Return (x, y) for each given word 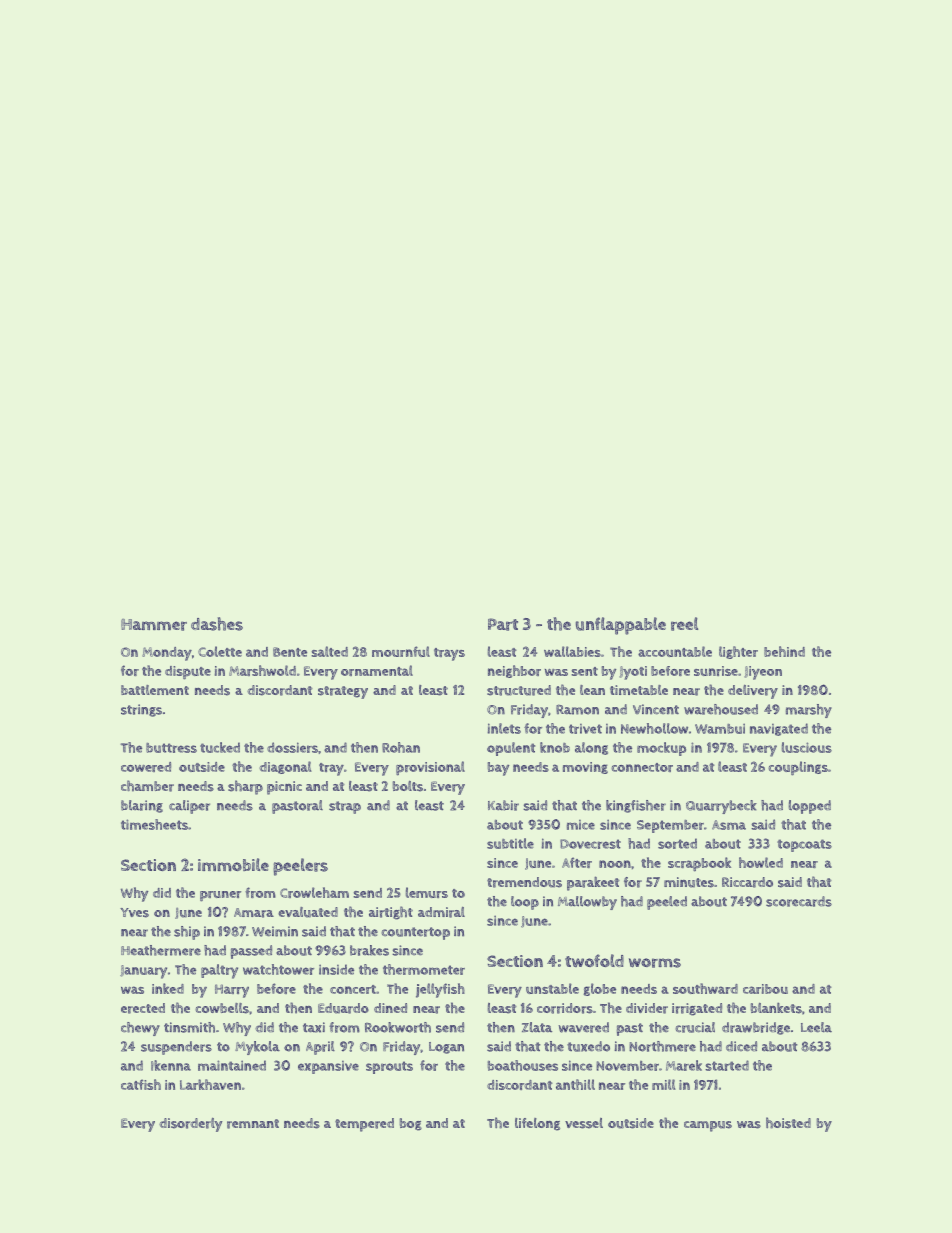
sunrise (716, 671)
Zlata (537, 1027)
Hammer (154, 625)
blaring (142, 806)
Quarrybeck (721, 807)
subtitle (510, 843)
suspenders (176, 1048)
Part (503, 624)
